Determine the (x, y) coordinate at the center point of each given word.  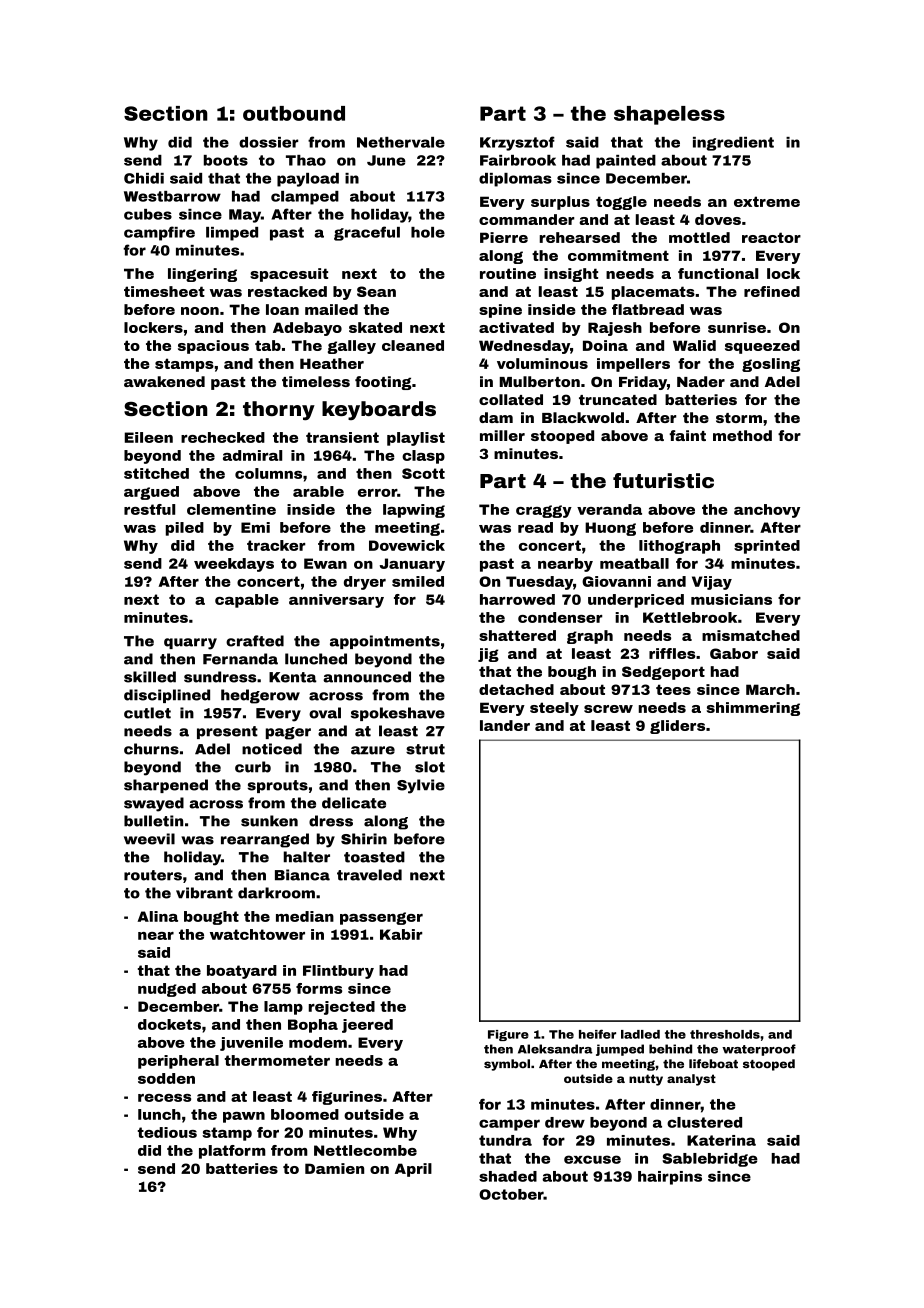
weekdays (234, 565)
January (412, 565)
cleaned (413, 345)
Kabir (401, 934)
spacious (213, 347)
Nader (701, 381)
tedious (167, 1132)
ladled (640, 1034)
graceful (367, 233)
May (245, 216)
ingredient (733, 144)
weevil (149, 839)
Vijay (712, 583)
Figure (508, 1035)
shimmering (753, 709)
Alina (157, 916)
